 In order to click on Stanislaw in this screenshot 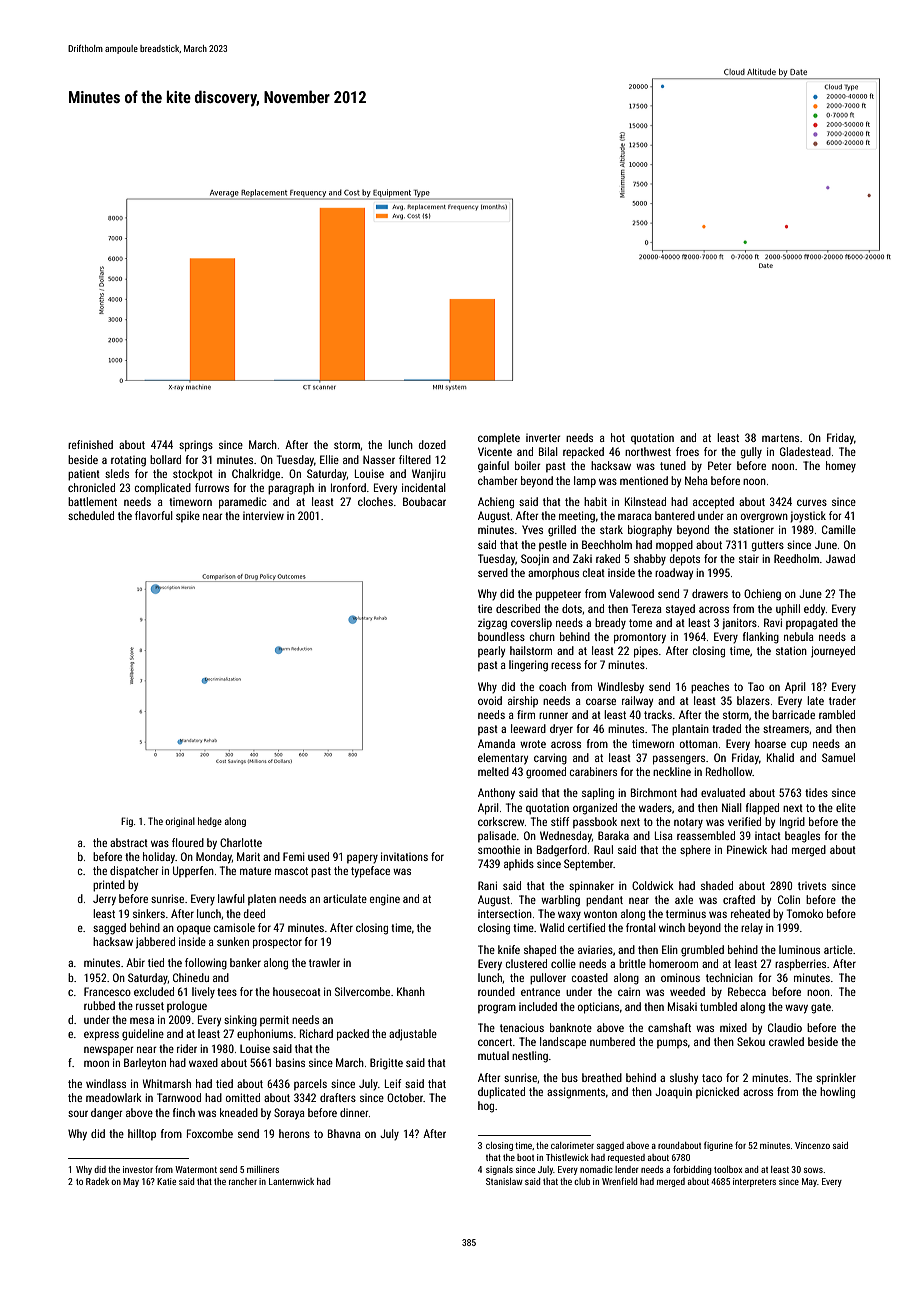, I will do `click(504, 1181)`.
